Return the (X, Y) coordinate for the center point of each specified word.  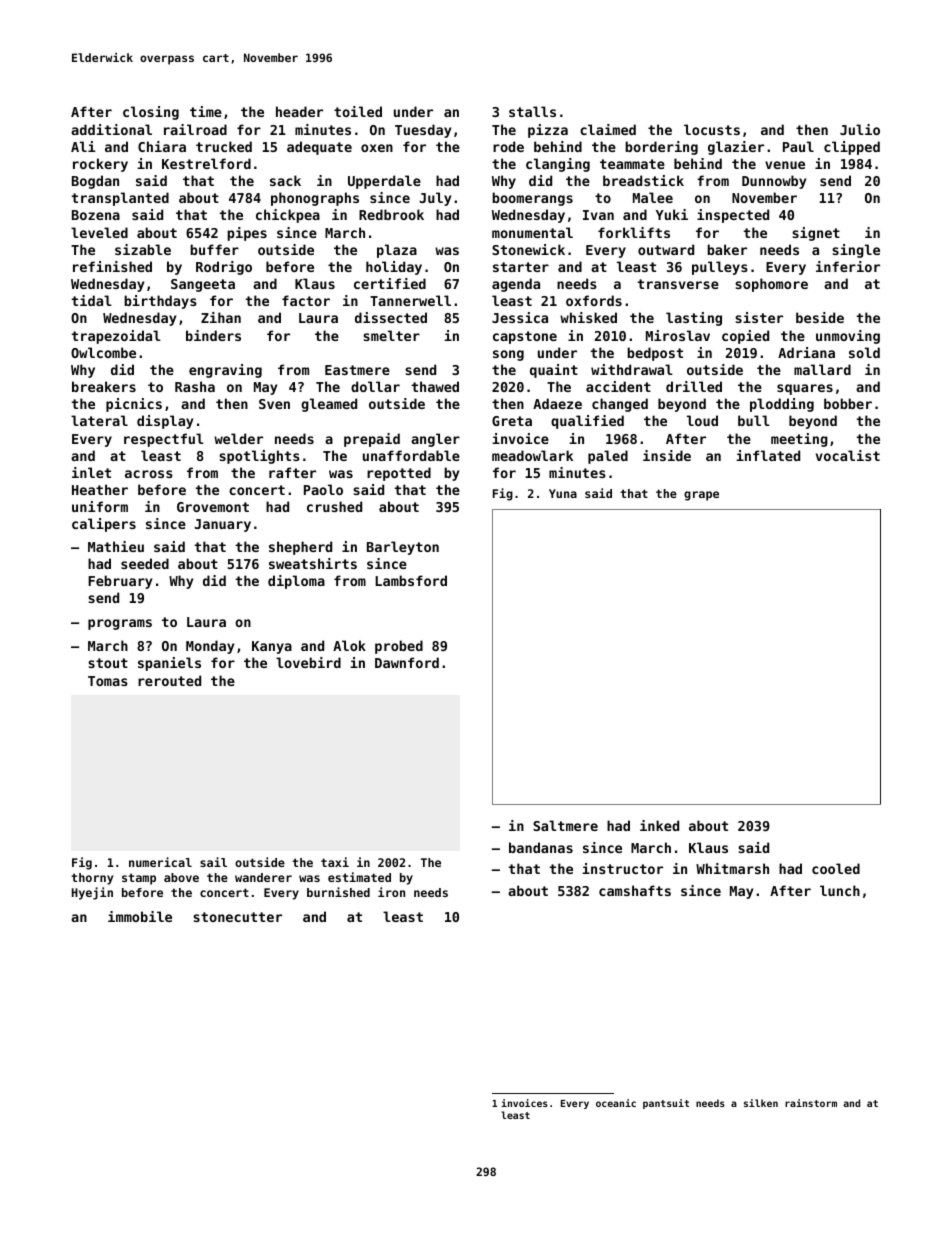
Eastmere (357, 370)
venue (785, 165)
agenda (516, 285)
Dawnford (407, 662)
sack (285, 180)
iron (391, 892)
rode (508, 146)
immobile (140, 916)
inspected (733, 216)
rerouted (169, 680)
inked (659, 825)
